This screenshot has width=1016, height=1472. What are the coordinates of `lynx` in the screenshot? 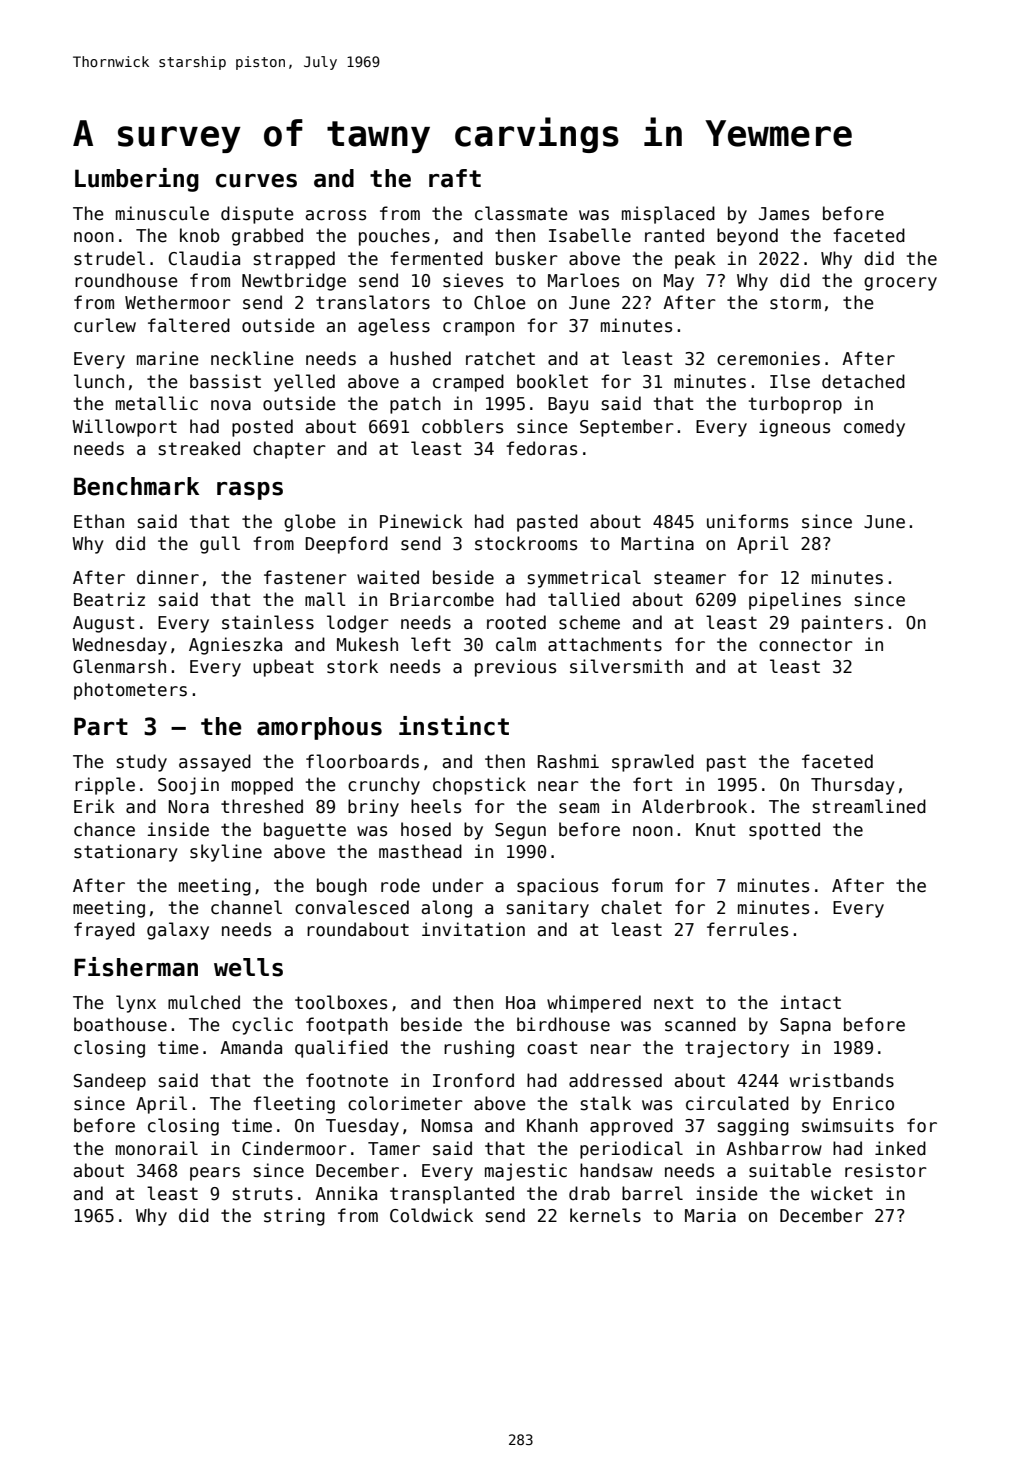 It's located at (136, 1004).
